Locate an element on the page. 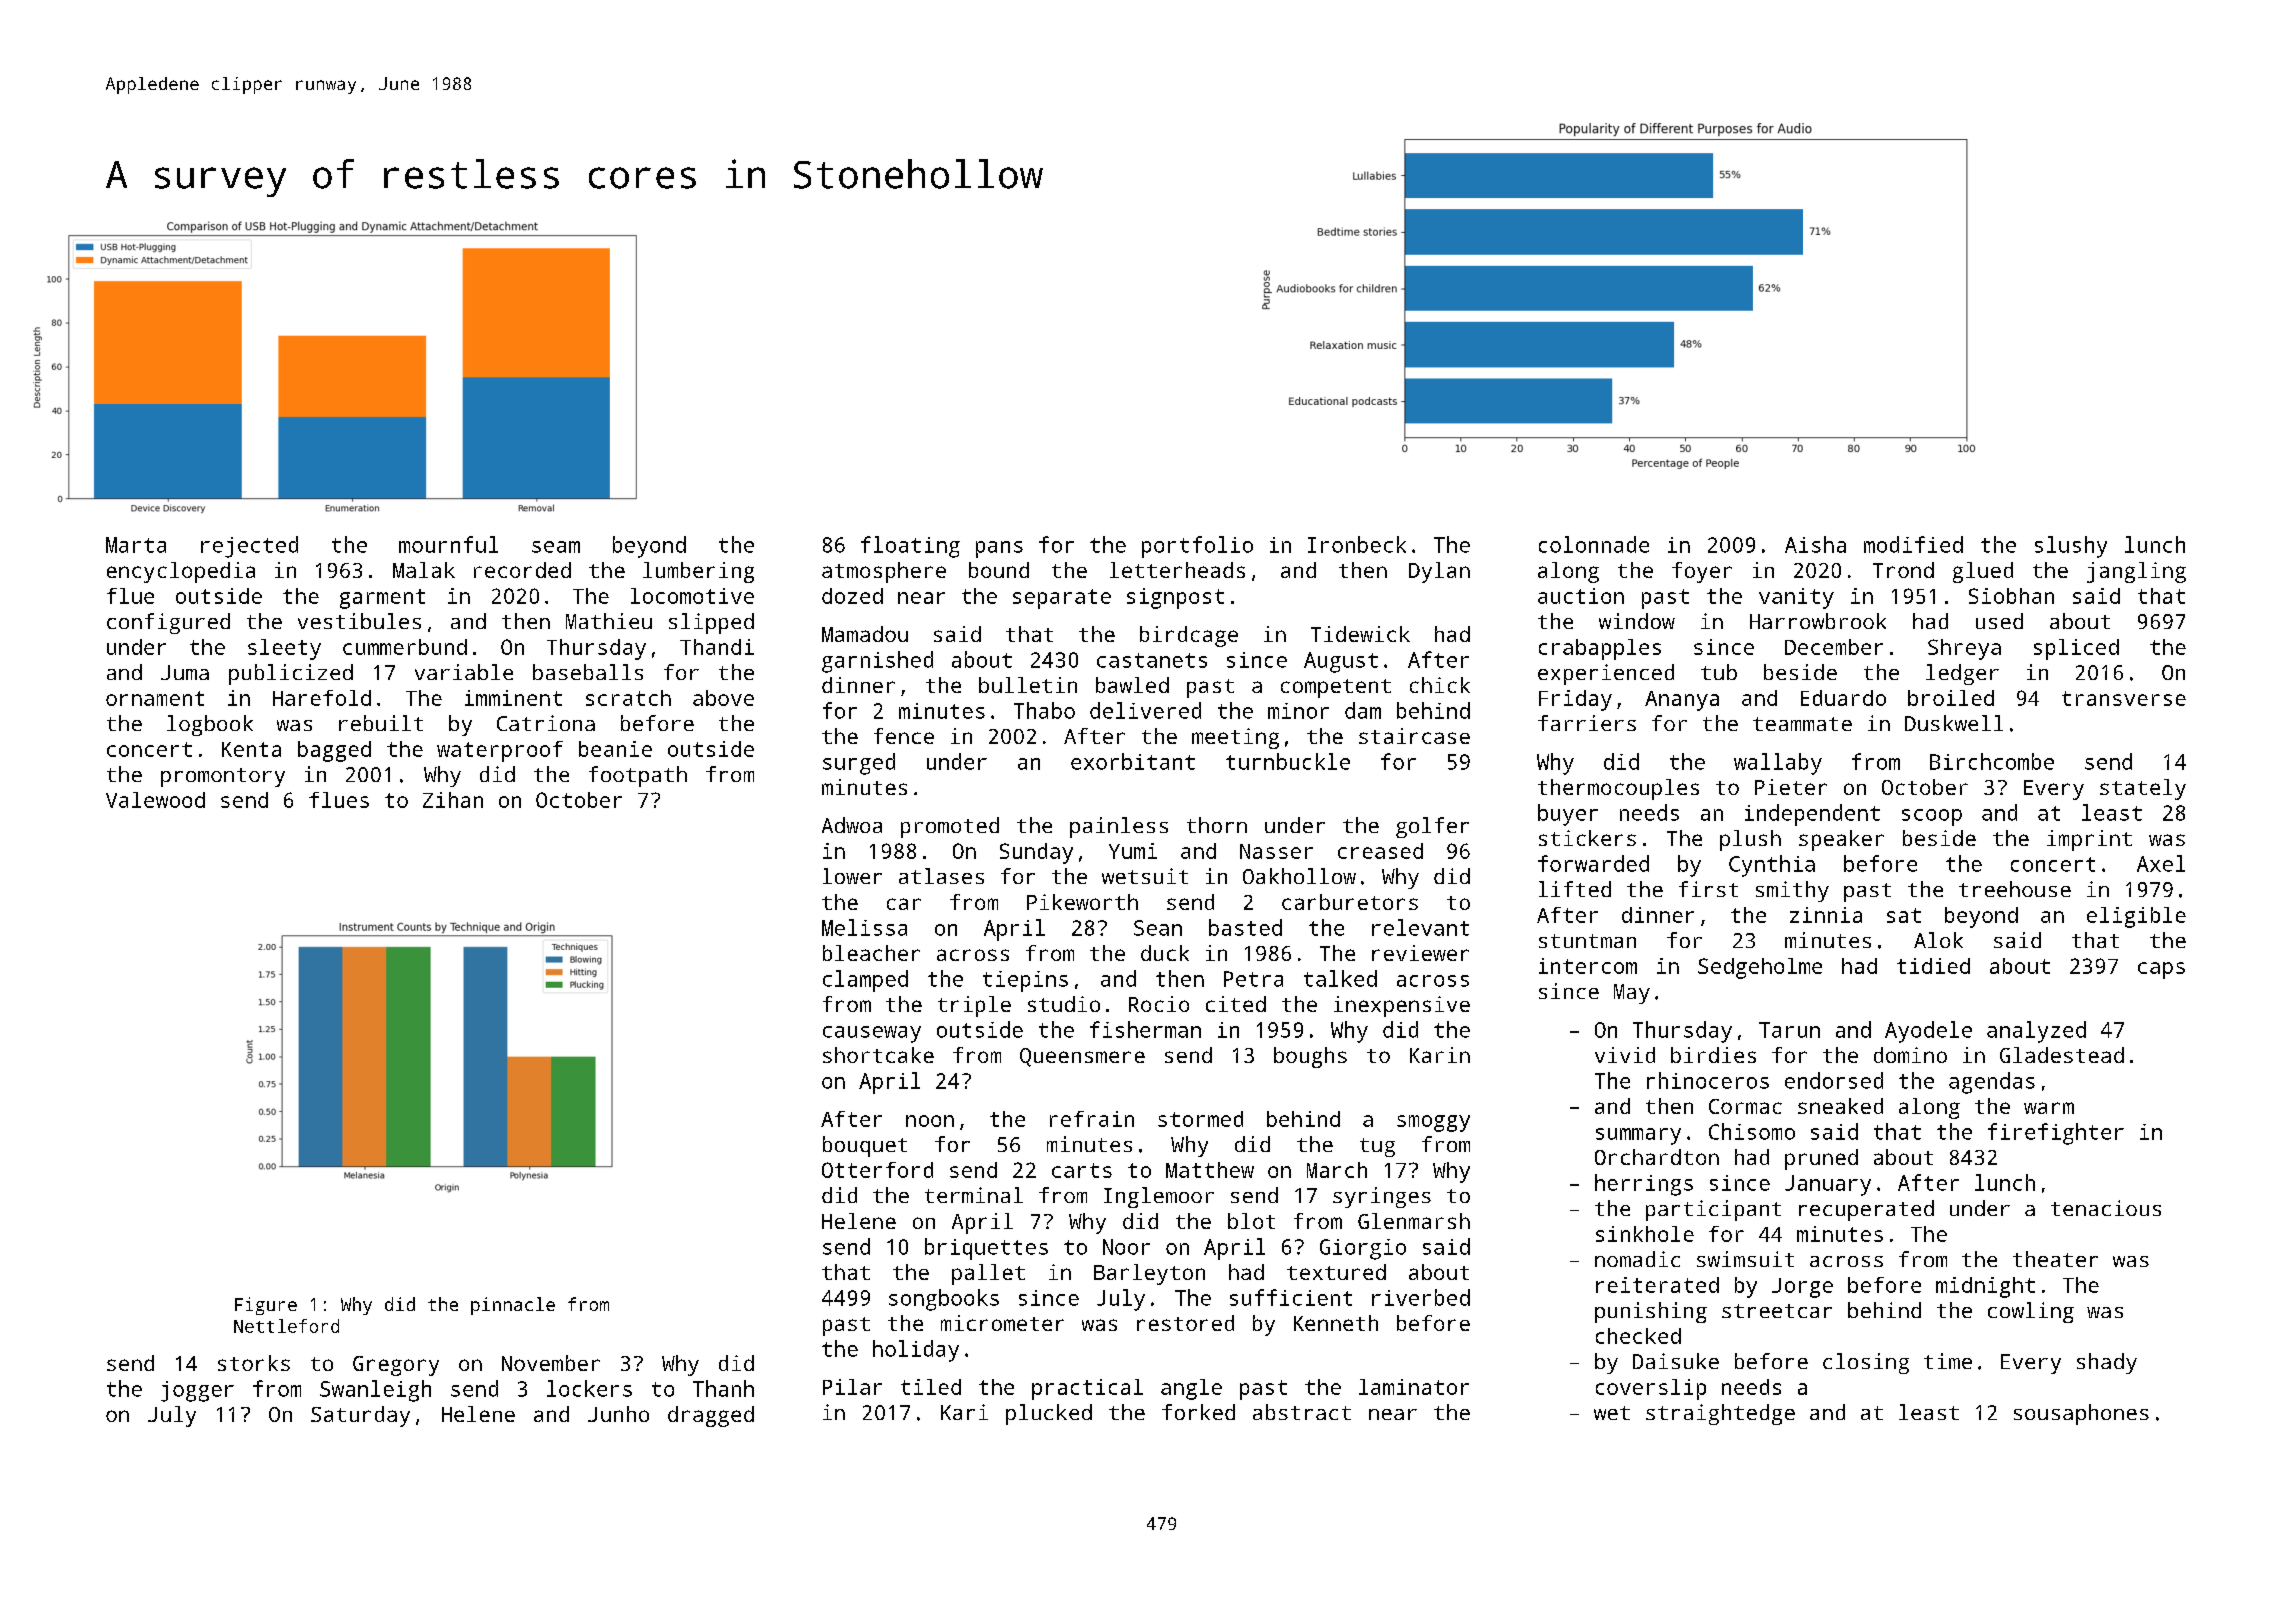 The width and height of the document is (2292, 1620). Queensmere is located at coordinates (1082, 1057).
